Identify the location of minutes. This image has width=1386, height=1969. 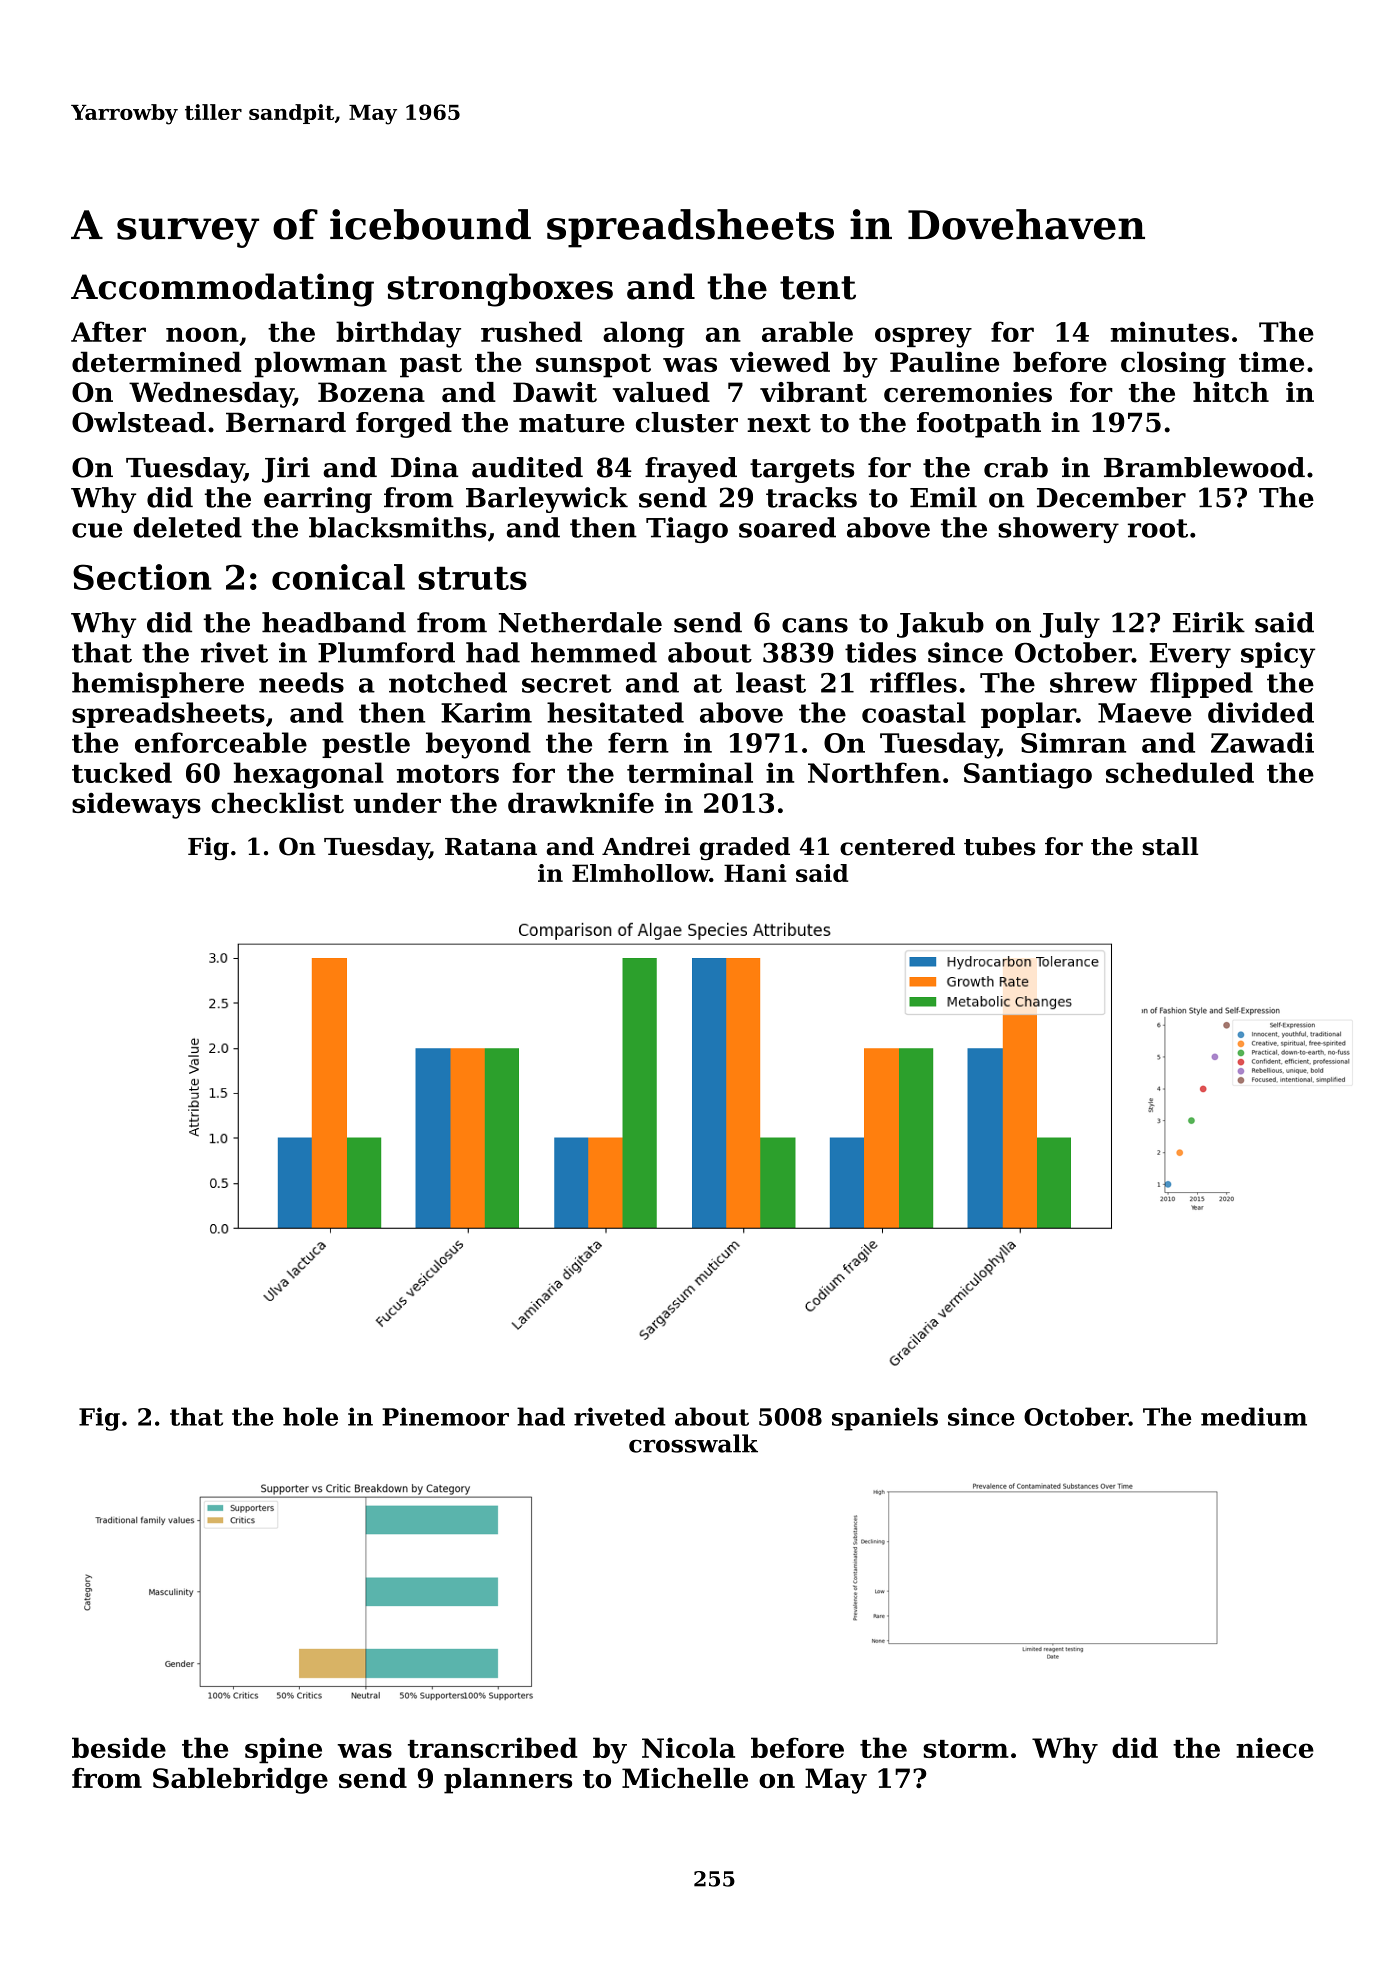
(1170, 331).
